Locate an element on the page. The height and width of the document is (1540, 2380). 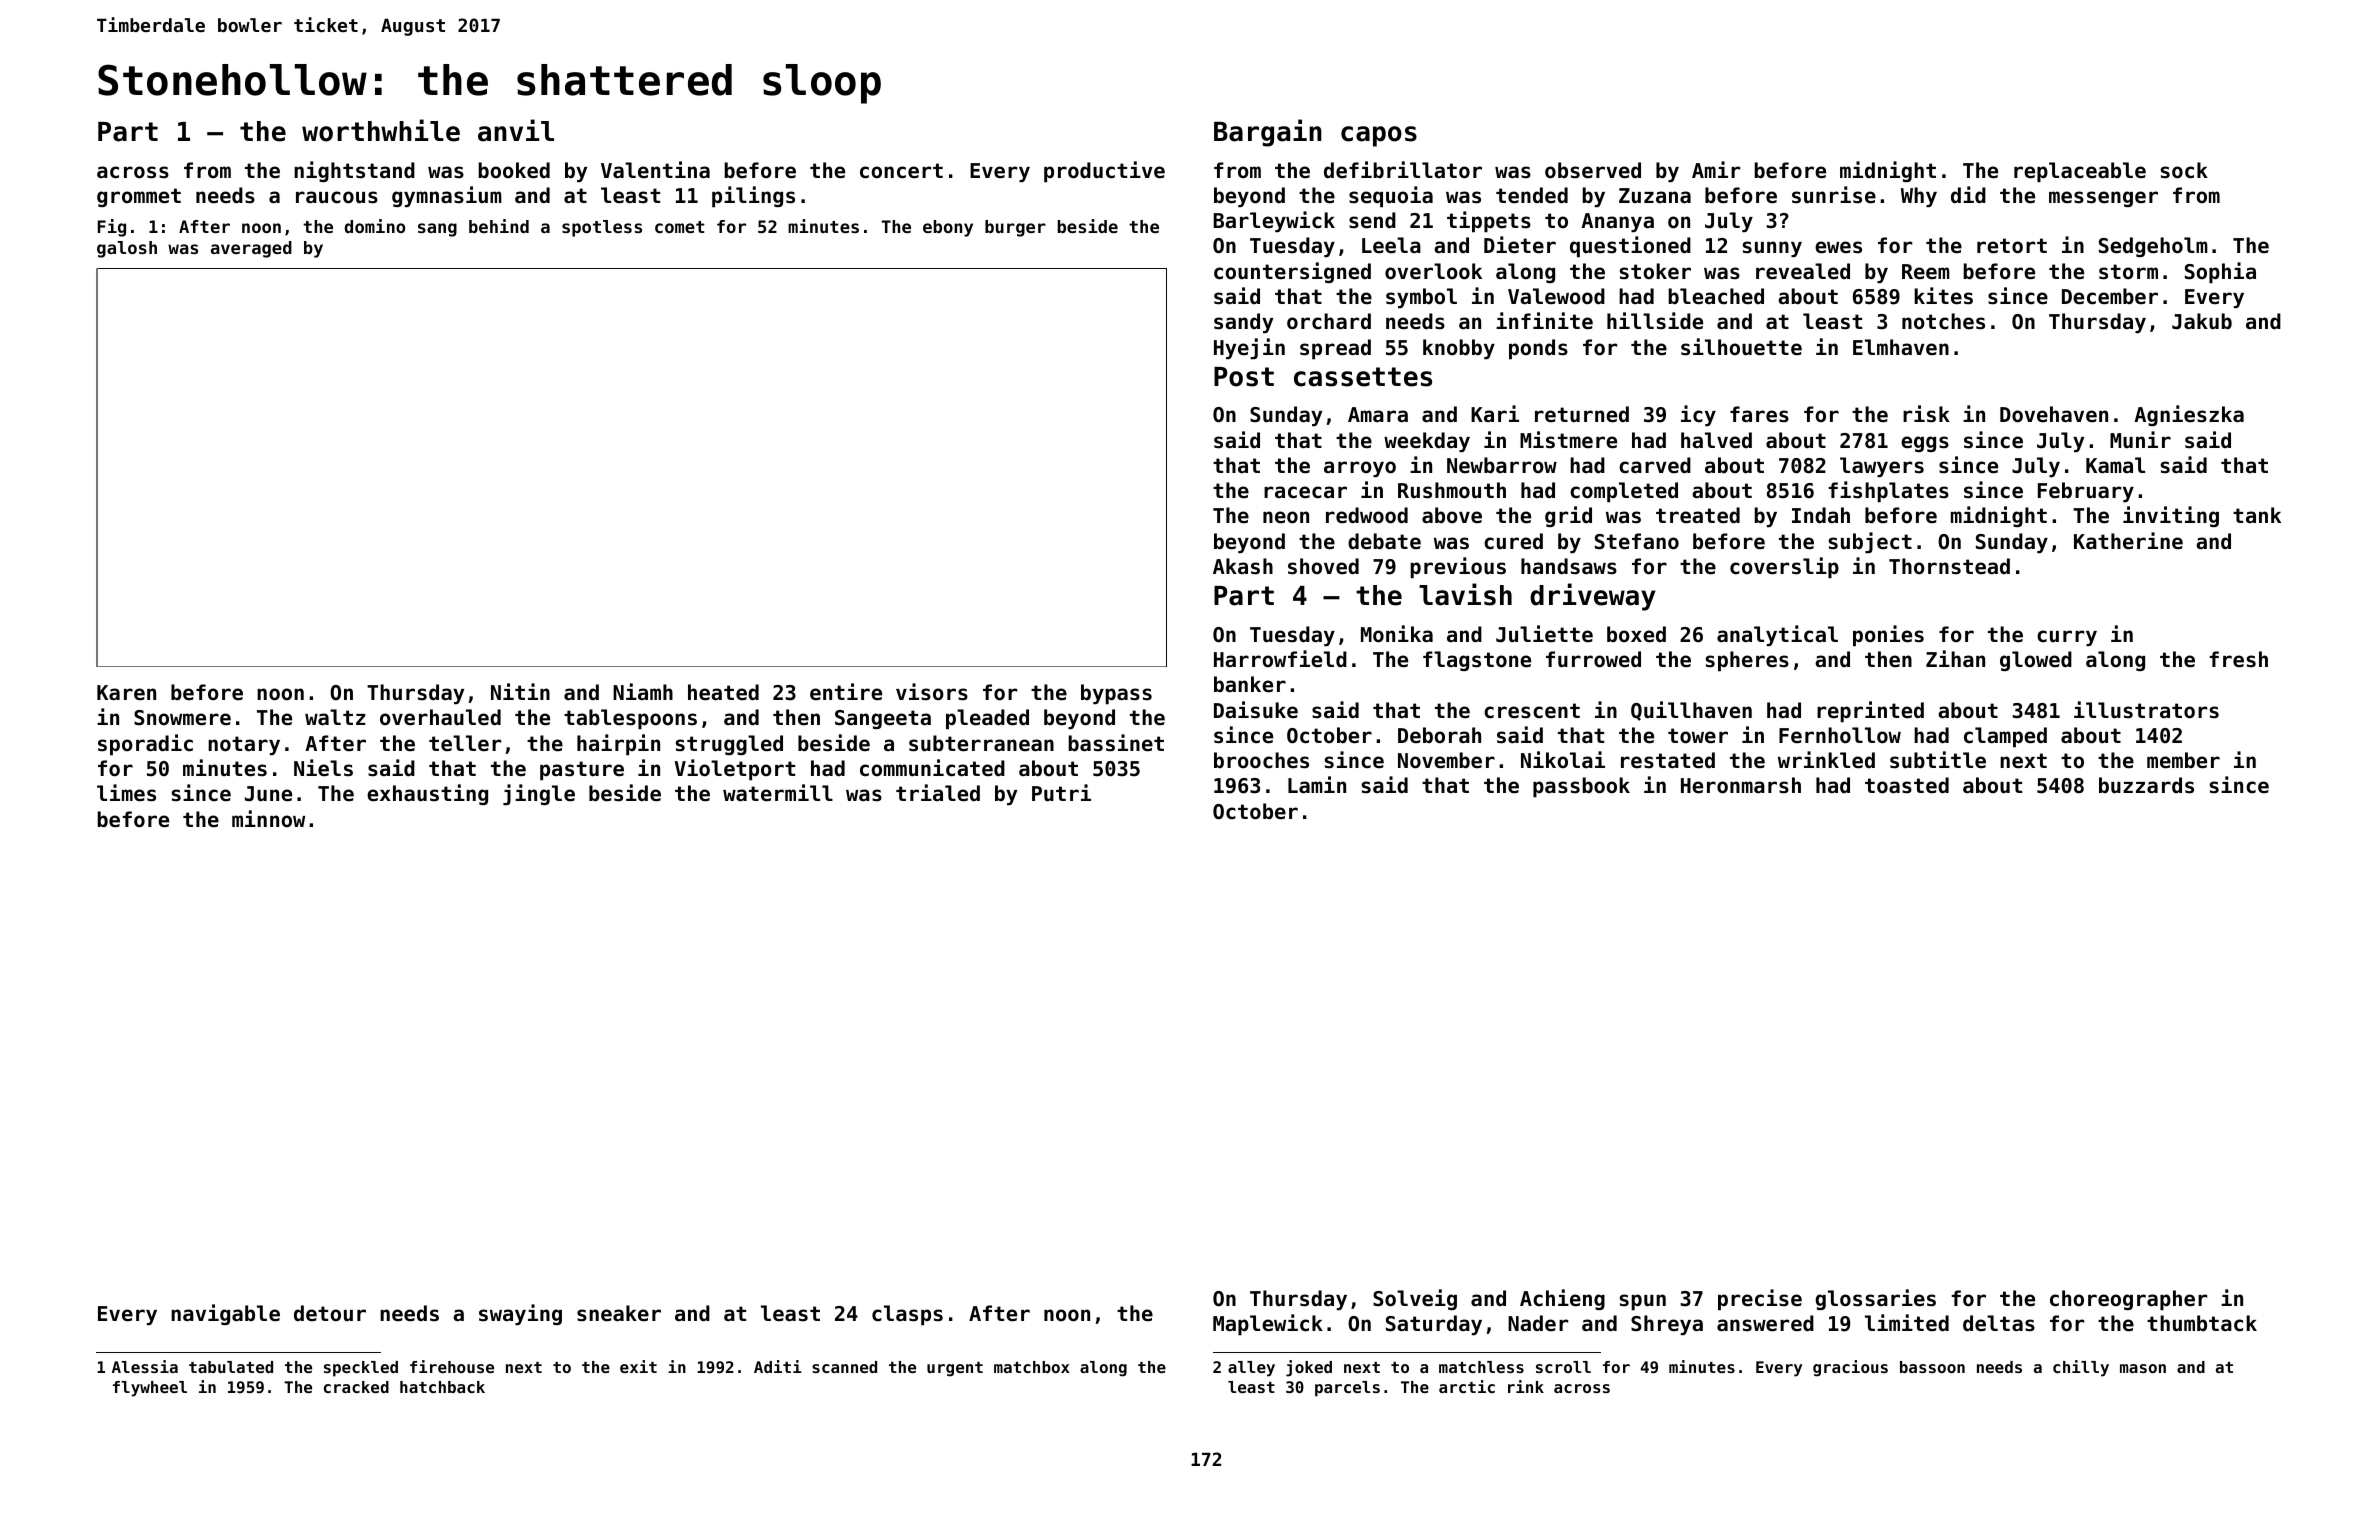
arctic is located at coordinates (1467, 1386).
